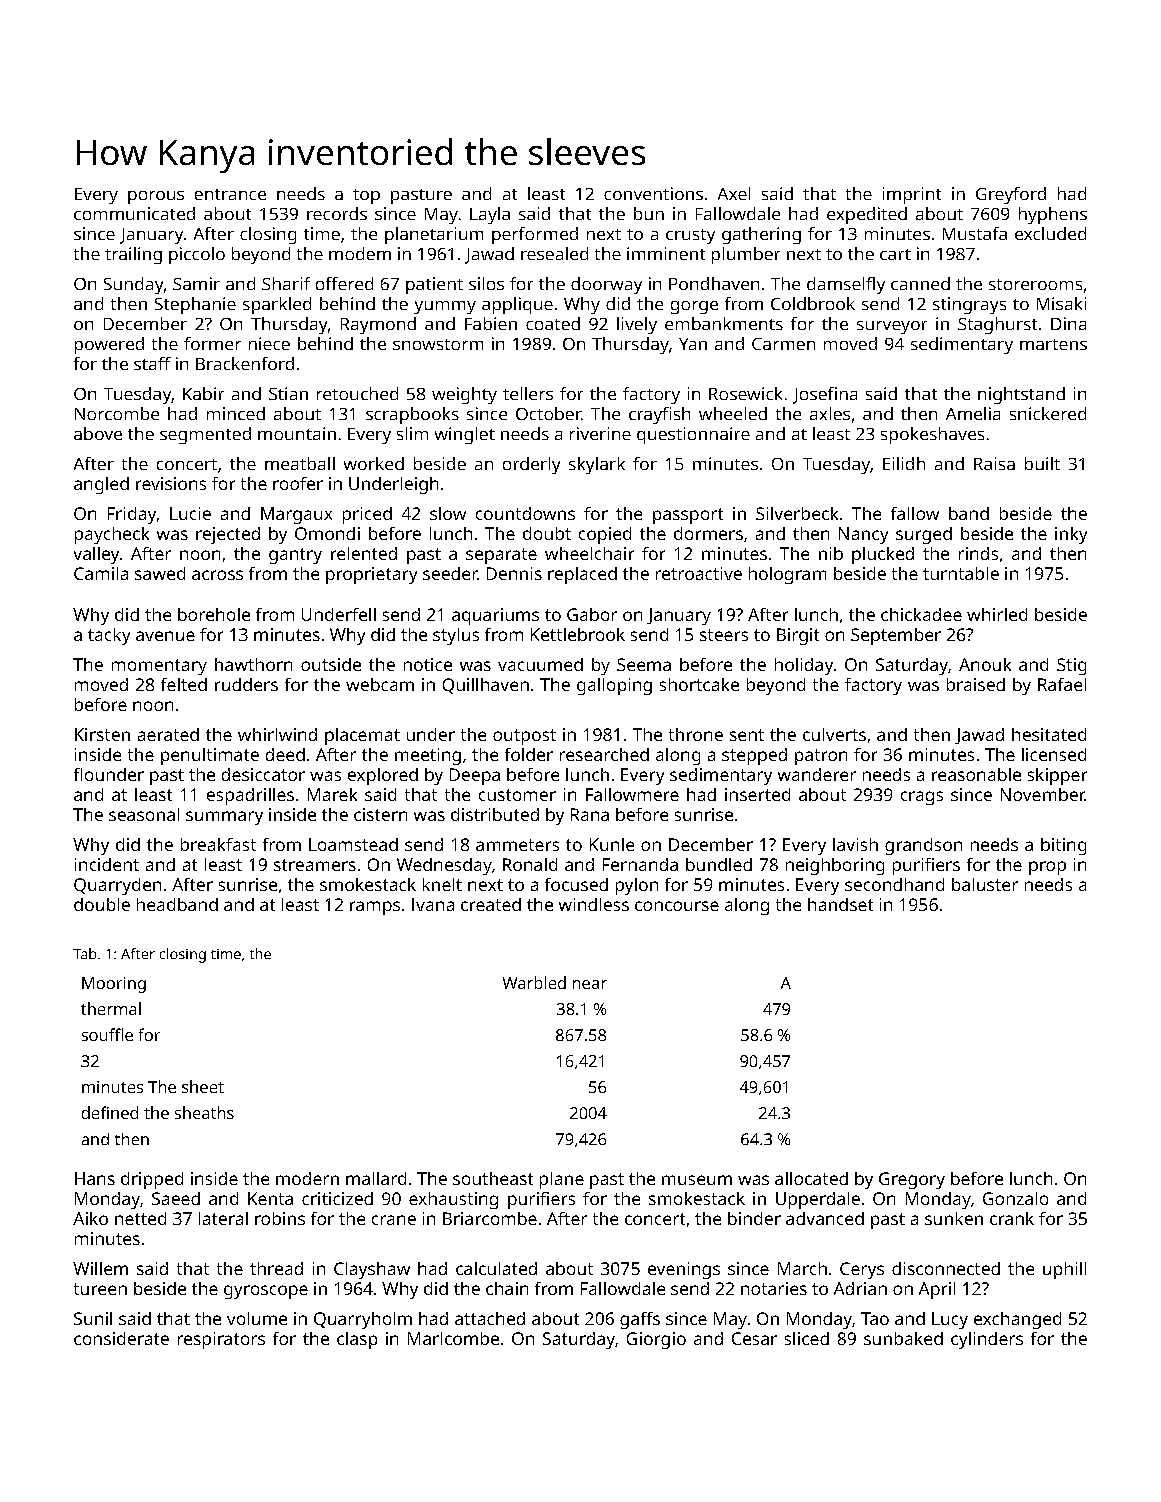 Image resolution: width=1161 pixels, height=1502 pixels. I want to click on cylinders, so click(987, 1340).
